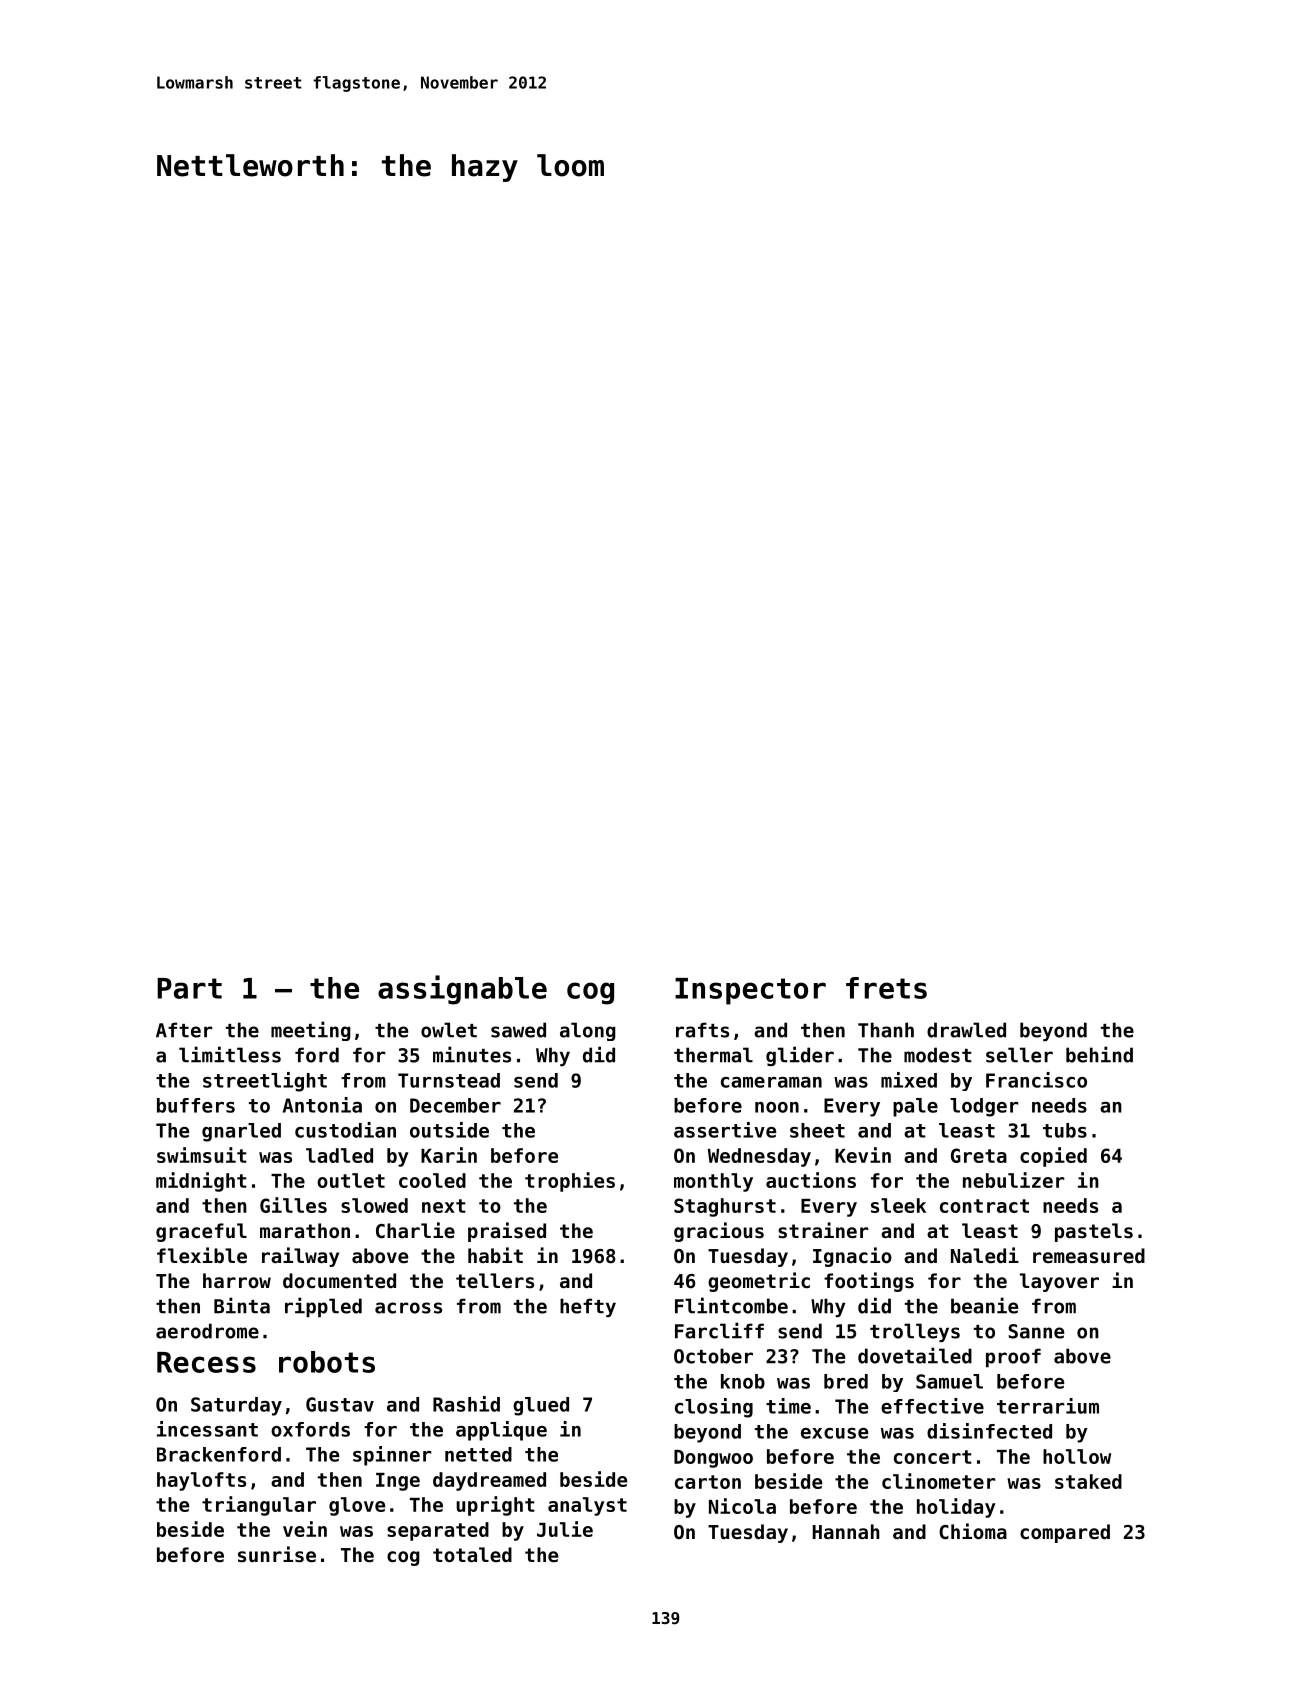 The height and width of the image is (1685, 1302). I want to click on Inspector, so click(750, 991).
